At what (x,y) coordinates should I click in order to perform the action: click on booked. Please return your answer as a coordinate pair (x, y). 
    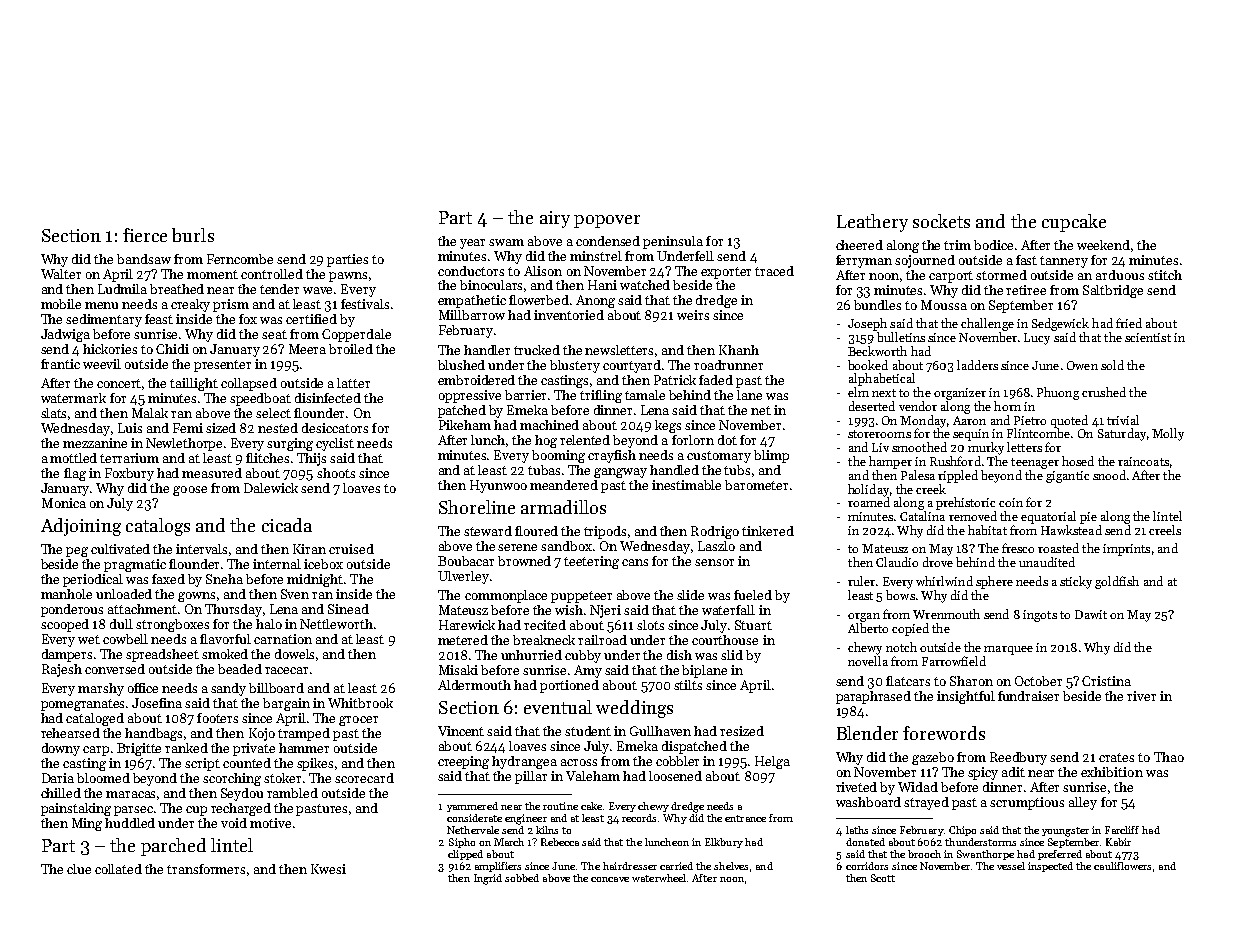
    Looking at the image, I should click on (868, 365).
